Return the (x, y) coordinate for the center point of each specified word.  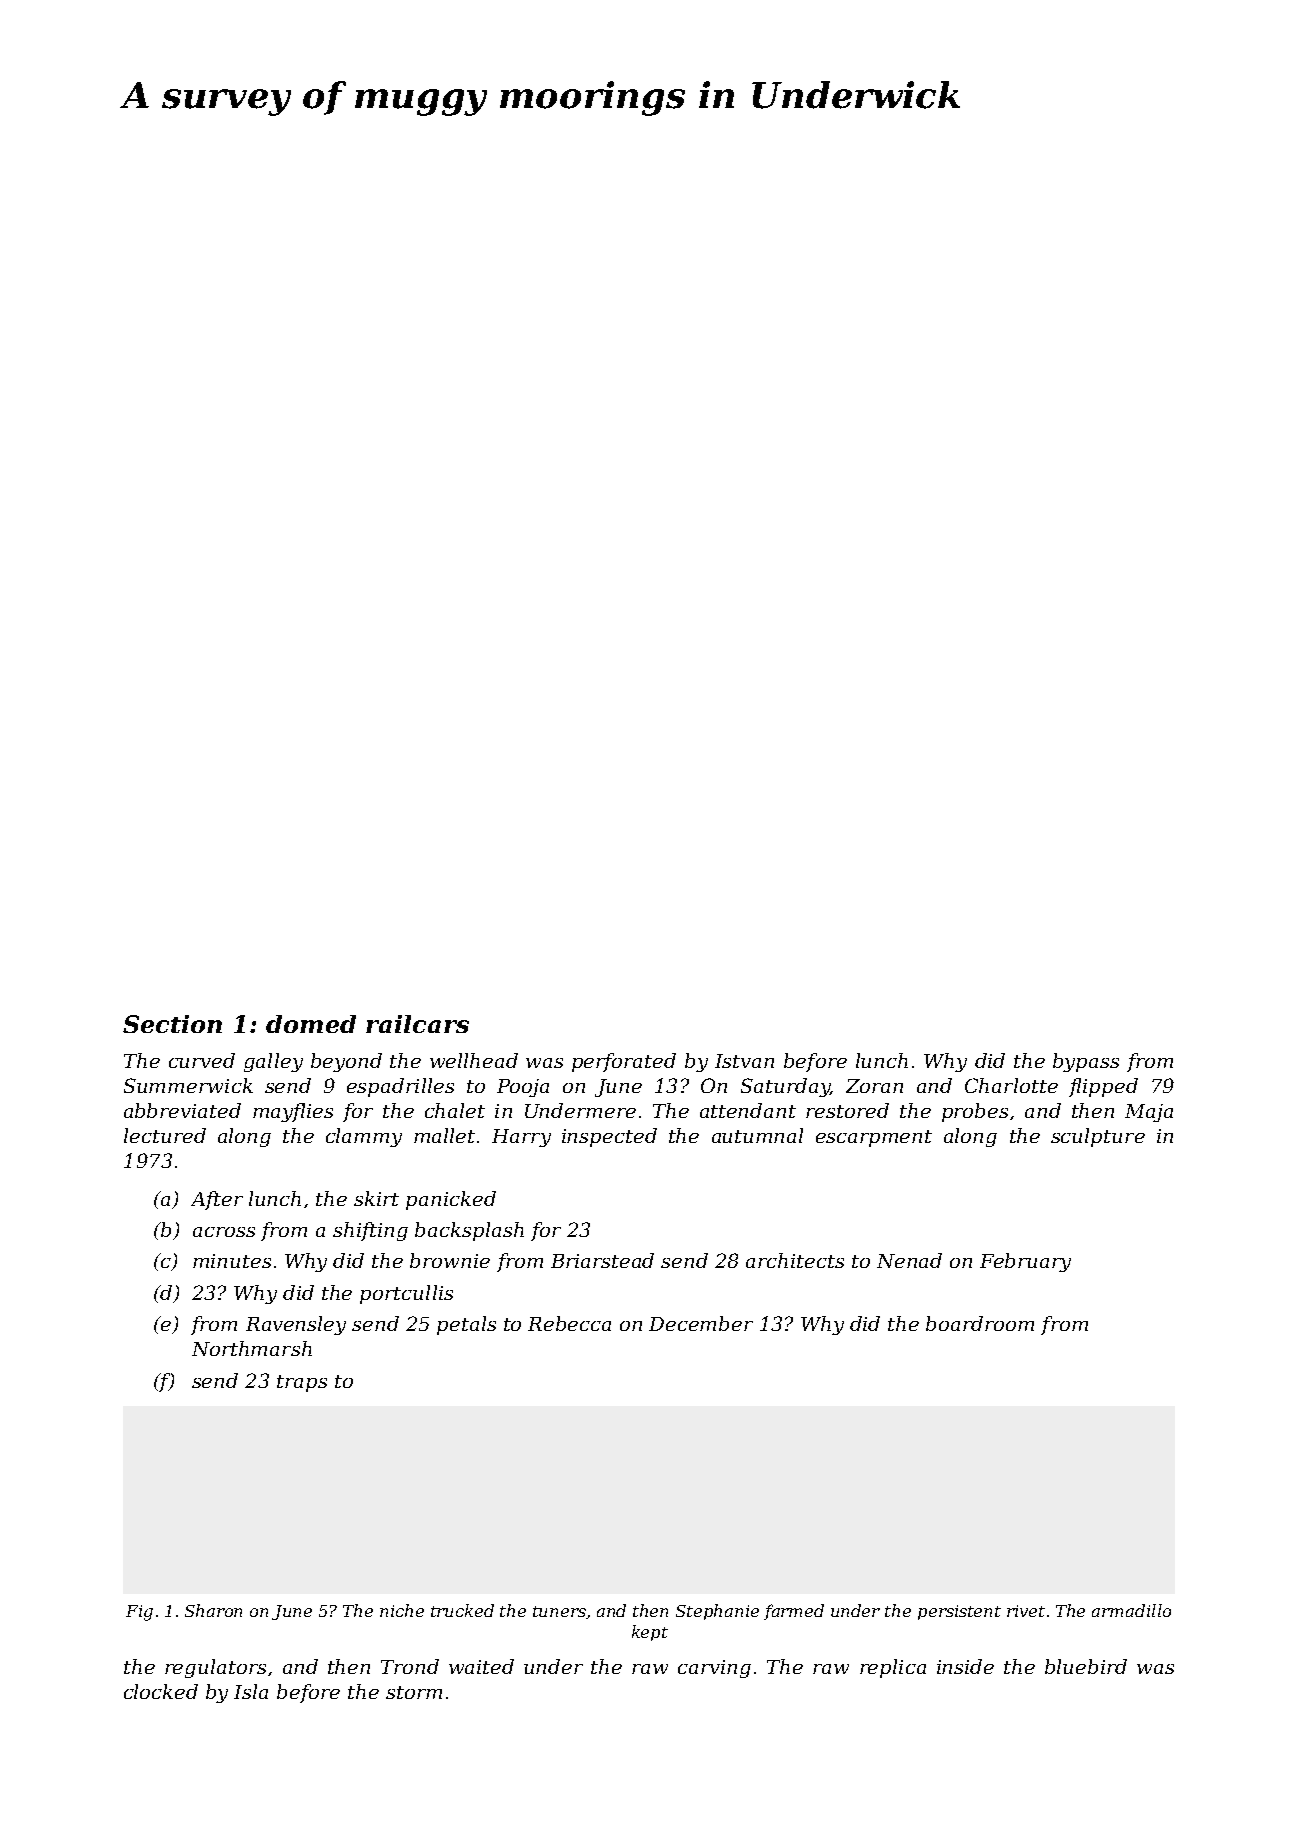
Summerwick (188, 1085)
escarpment (874, 1138)
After (217, 1200)
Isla (251, 1691)
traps (302, 1383)
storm (414, 1692)
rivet (1026, 1611)
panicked (451, 1200)
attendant (748, 1110)
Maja (1149, 1113)
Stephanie (717, 1612)
